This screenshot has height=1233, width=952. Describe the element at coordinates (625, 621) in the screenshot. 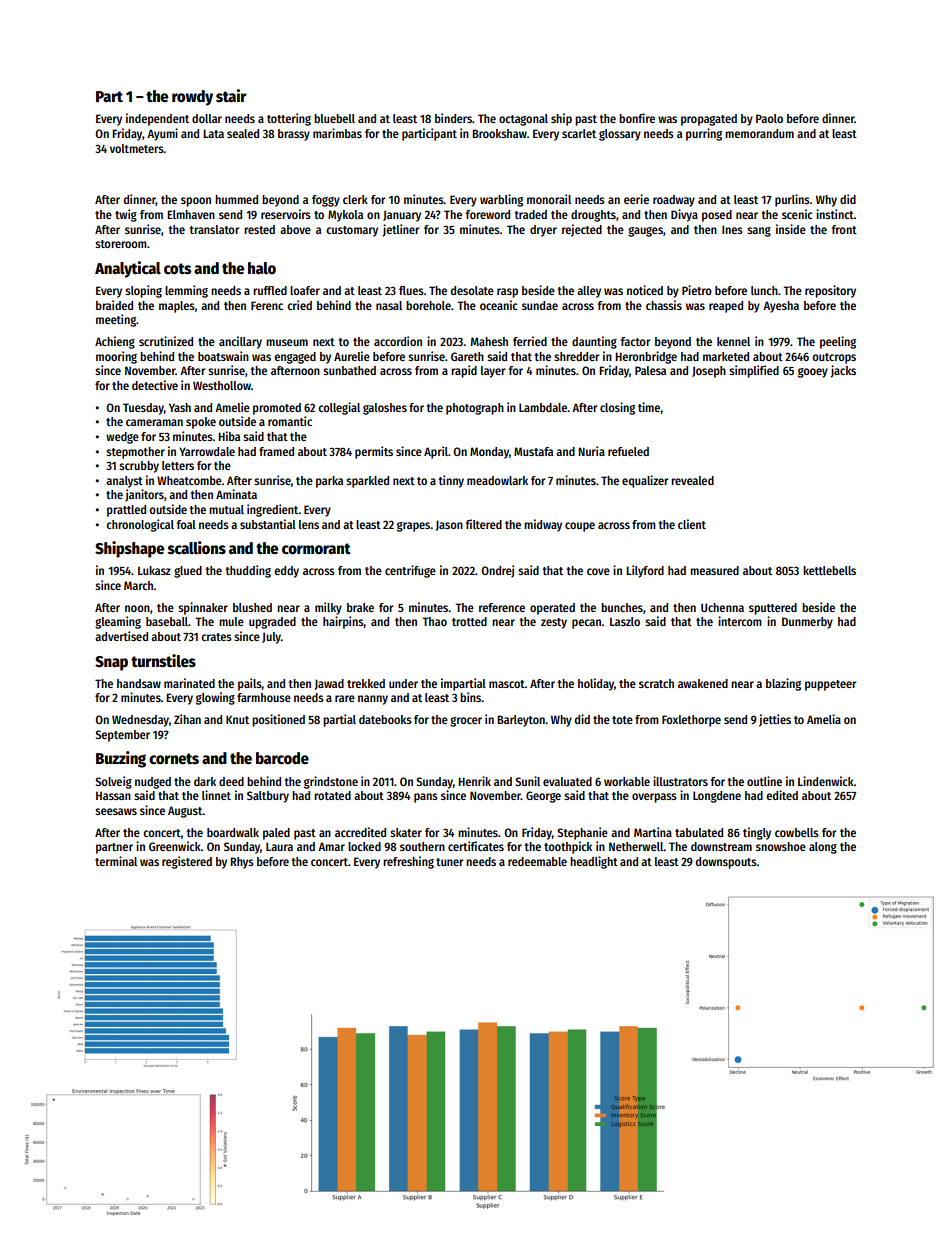

I see `Laszlo` at that location.
